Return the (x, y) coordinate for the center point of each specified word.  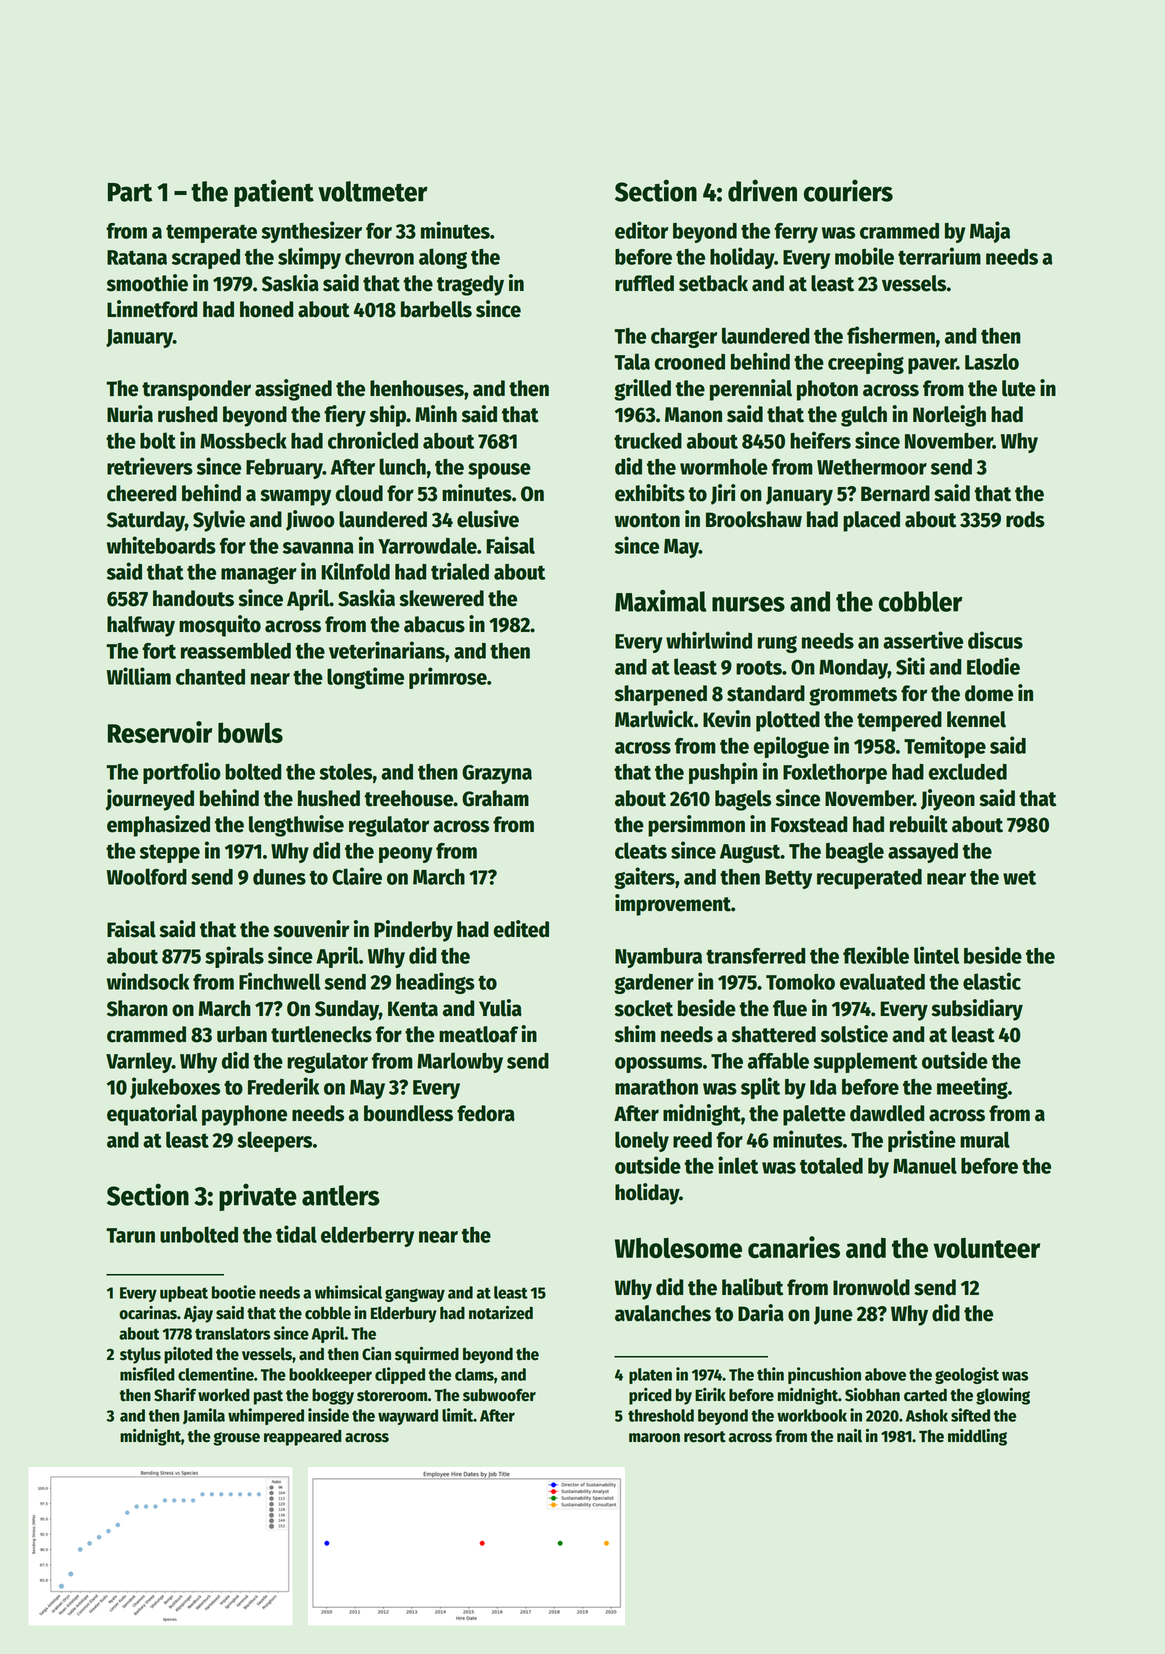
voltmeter (373, 191)
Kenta (413, 1009)
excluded (968, 771)
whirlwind (709, 640)
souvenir (311, 929)
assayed (923, 853)
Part (130, 192)
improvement (673, 905)
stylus (140, 1355)
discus (995, 640)
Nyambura (658, 958)
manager (259, 575)
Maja (990, 232)
